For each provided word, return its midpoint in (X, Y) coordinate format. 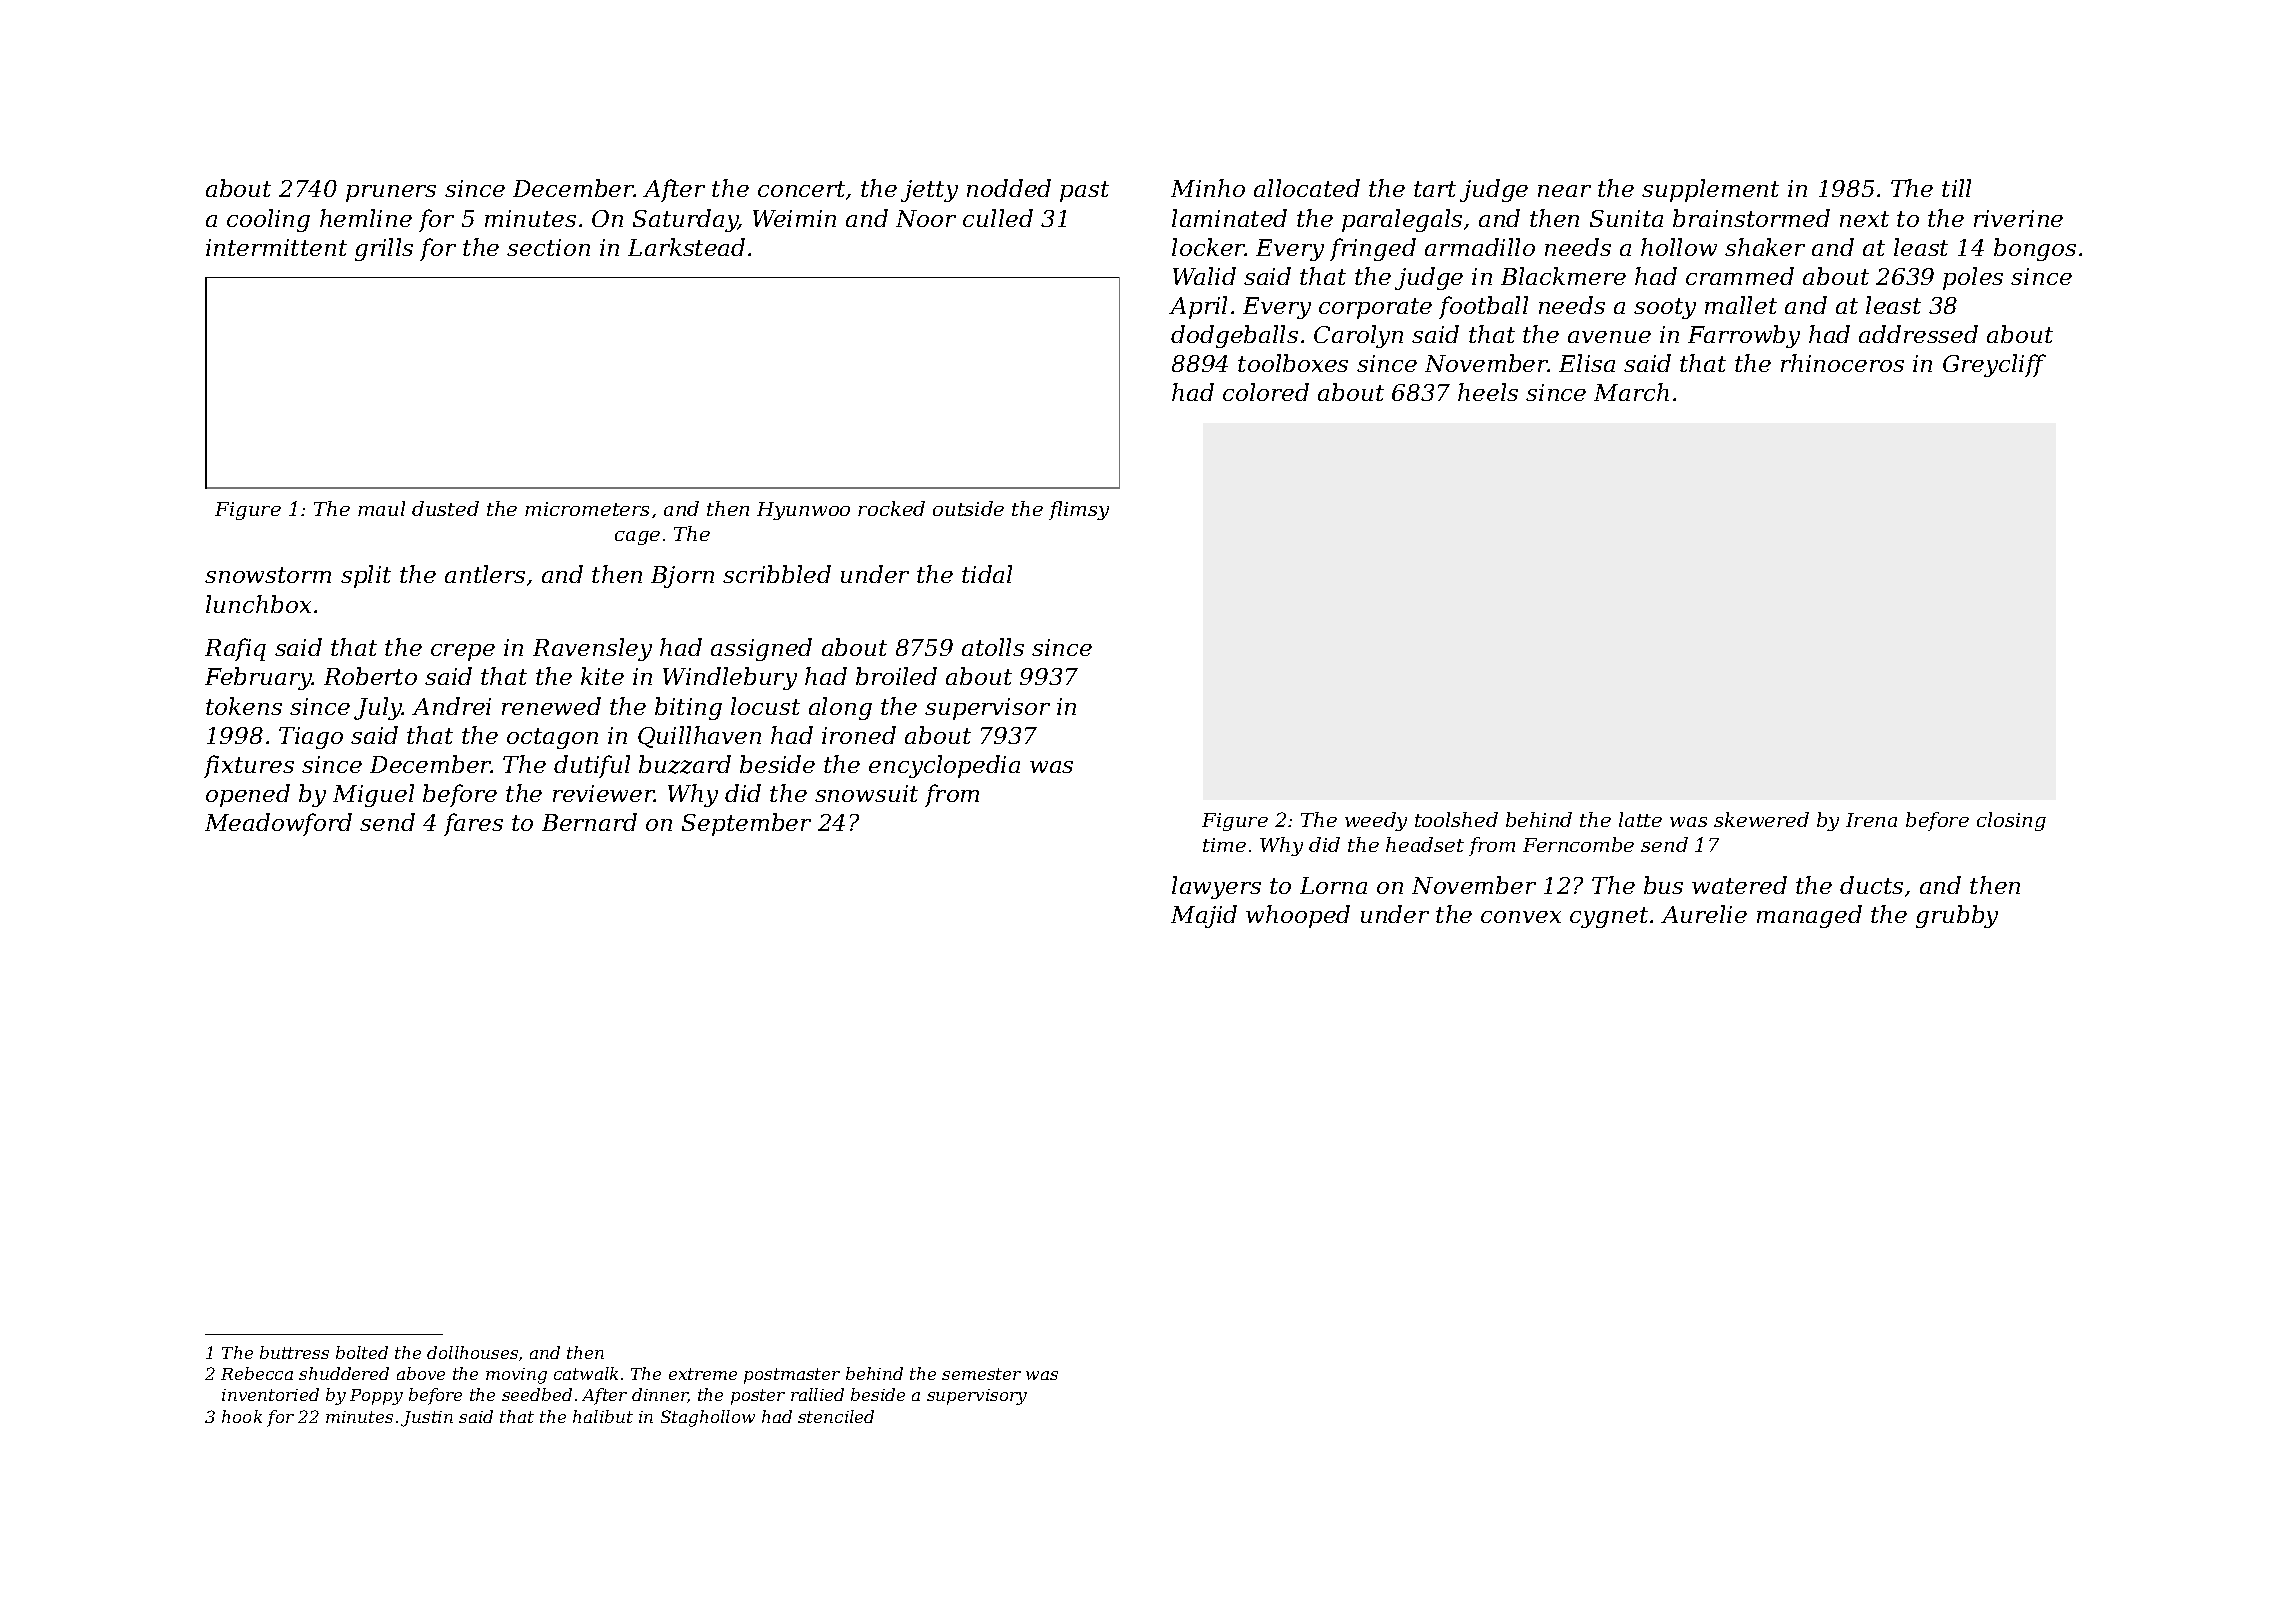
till (1956, 188)
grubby (1957, 916)
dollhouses (472, 1352)
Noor (926, 218)
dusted (445, 508)
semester (981, 1374)
